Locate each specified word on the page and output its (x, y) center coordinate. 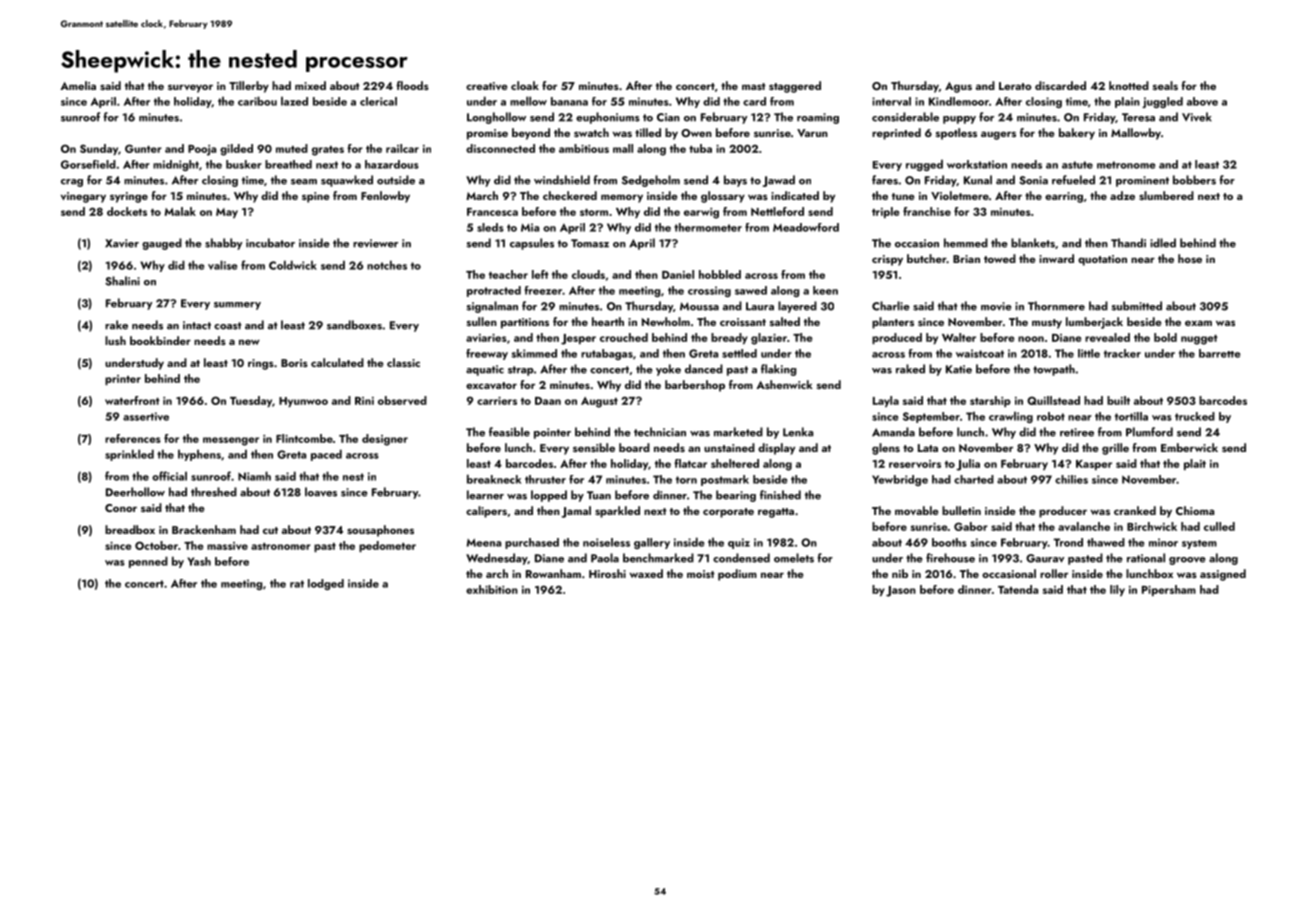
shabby (223, 244)
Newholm (666, 321)
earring (1064, 197)
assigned (1223, 575)
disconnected (500, 148)
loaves (321, 492)
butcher (927, 258)
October (156, 545)
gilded (236, 150)
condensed (741, 558)
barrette (1220, 353)
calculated (337, 362)
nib (900, 573)
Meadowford (806, 227)
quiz (739, 543)
